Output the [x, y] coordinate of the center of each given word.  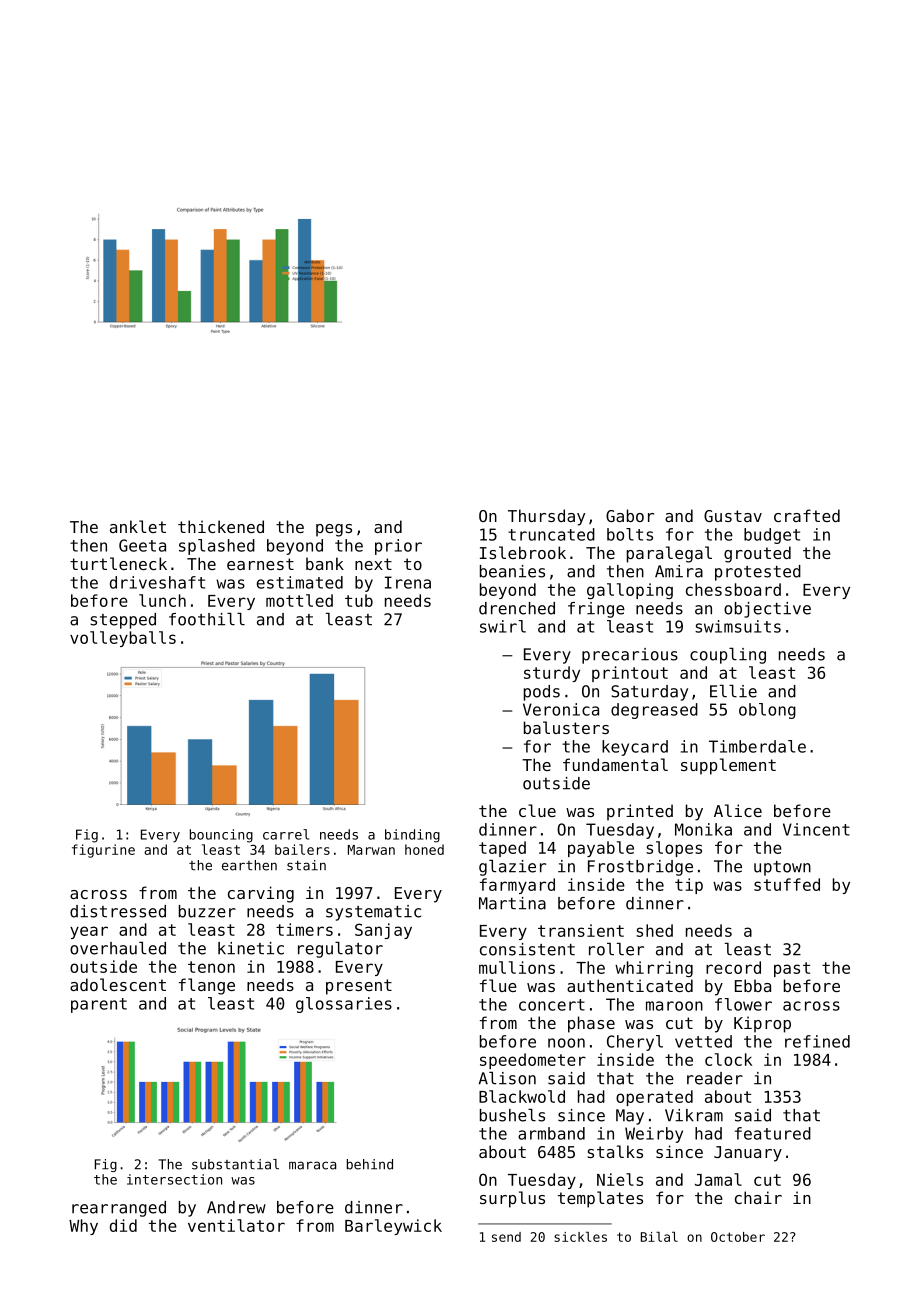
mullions [517, 967]
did [123, 1225]
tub [359, 600]
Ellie [733, 691]
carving [261, 894]
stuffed [787, 884]
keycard [635, 748]
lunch [162, 600]
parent [99, 1005]
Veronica [561, 709]
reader [715, 1078]
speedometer [533, 1061]
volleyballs [123, 639]
